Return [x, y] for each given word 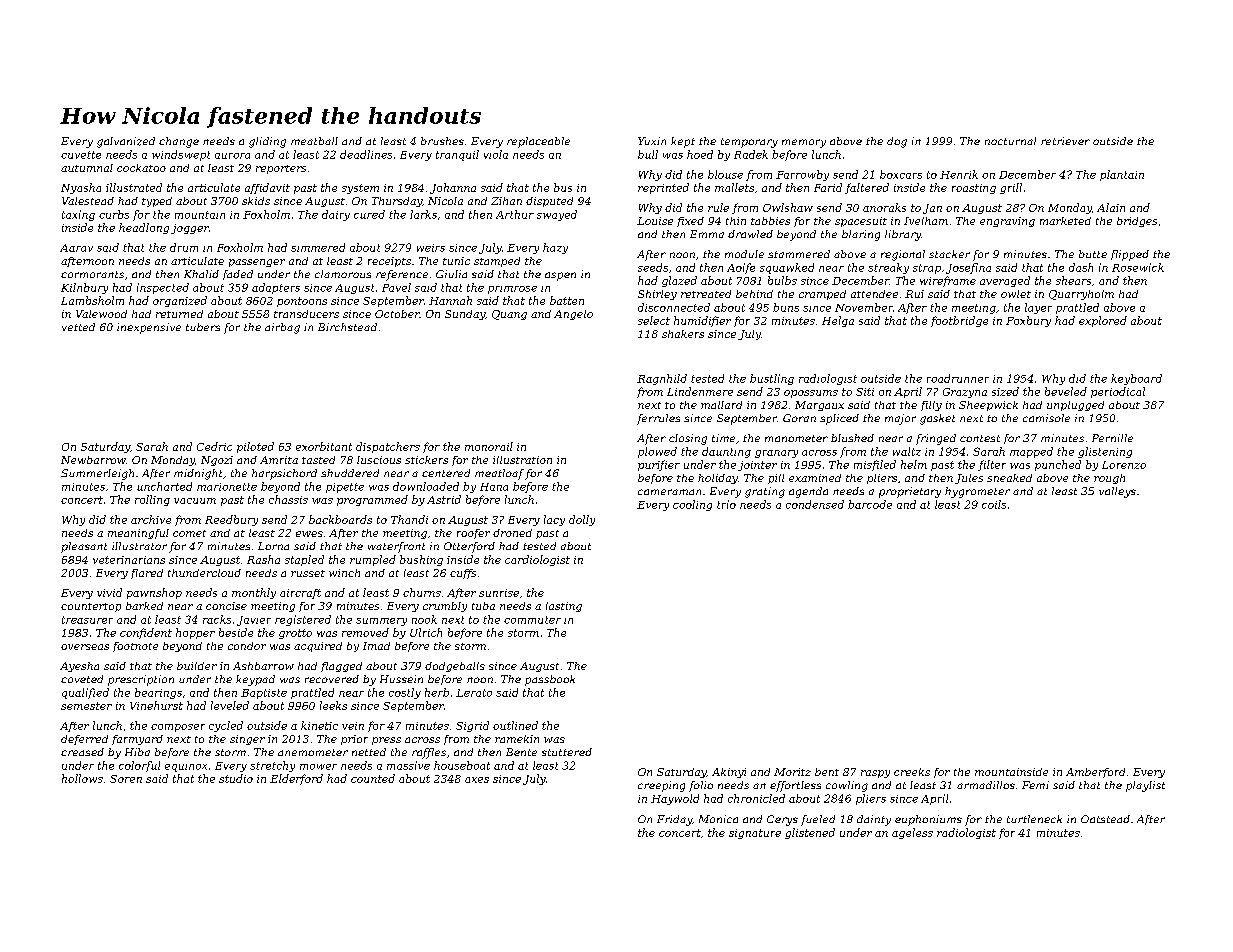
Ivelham [926, 221]
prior [354, 740]
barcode [870, 504]
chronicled [756, 798]
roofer [473, 534]
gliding [267, 142]
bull [648, 154]
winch [344, 573]
